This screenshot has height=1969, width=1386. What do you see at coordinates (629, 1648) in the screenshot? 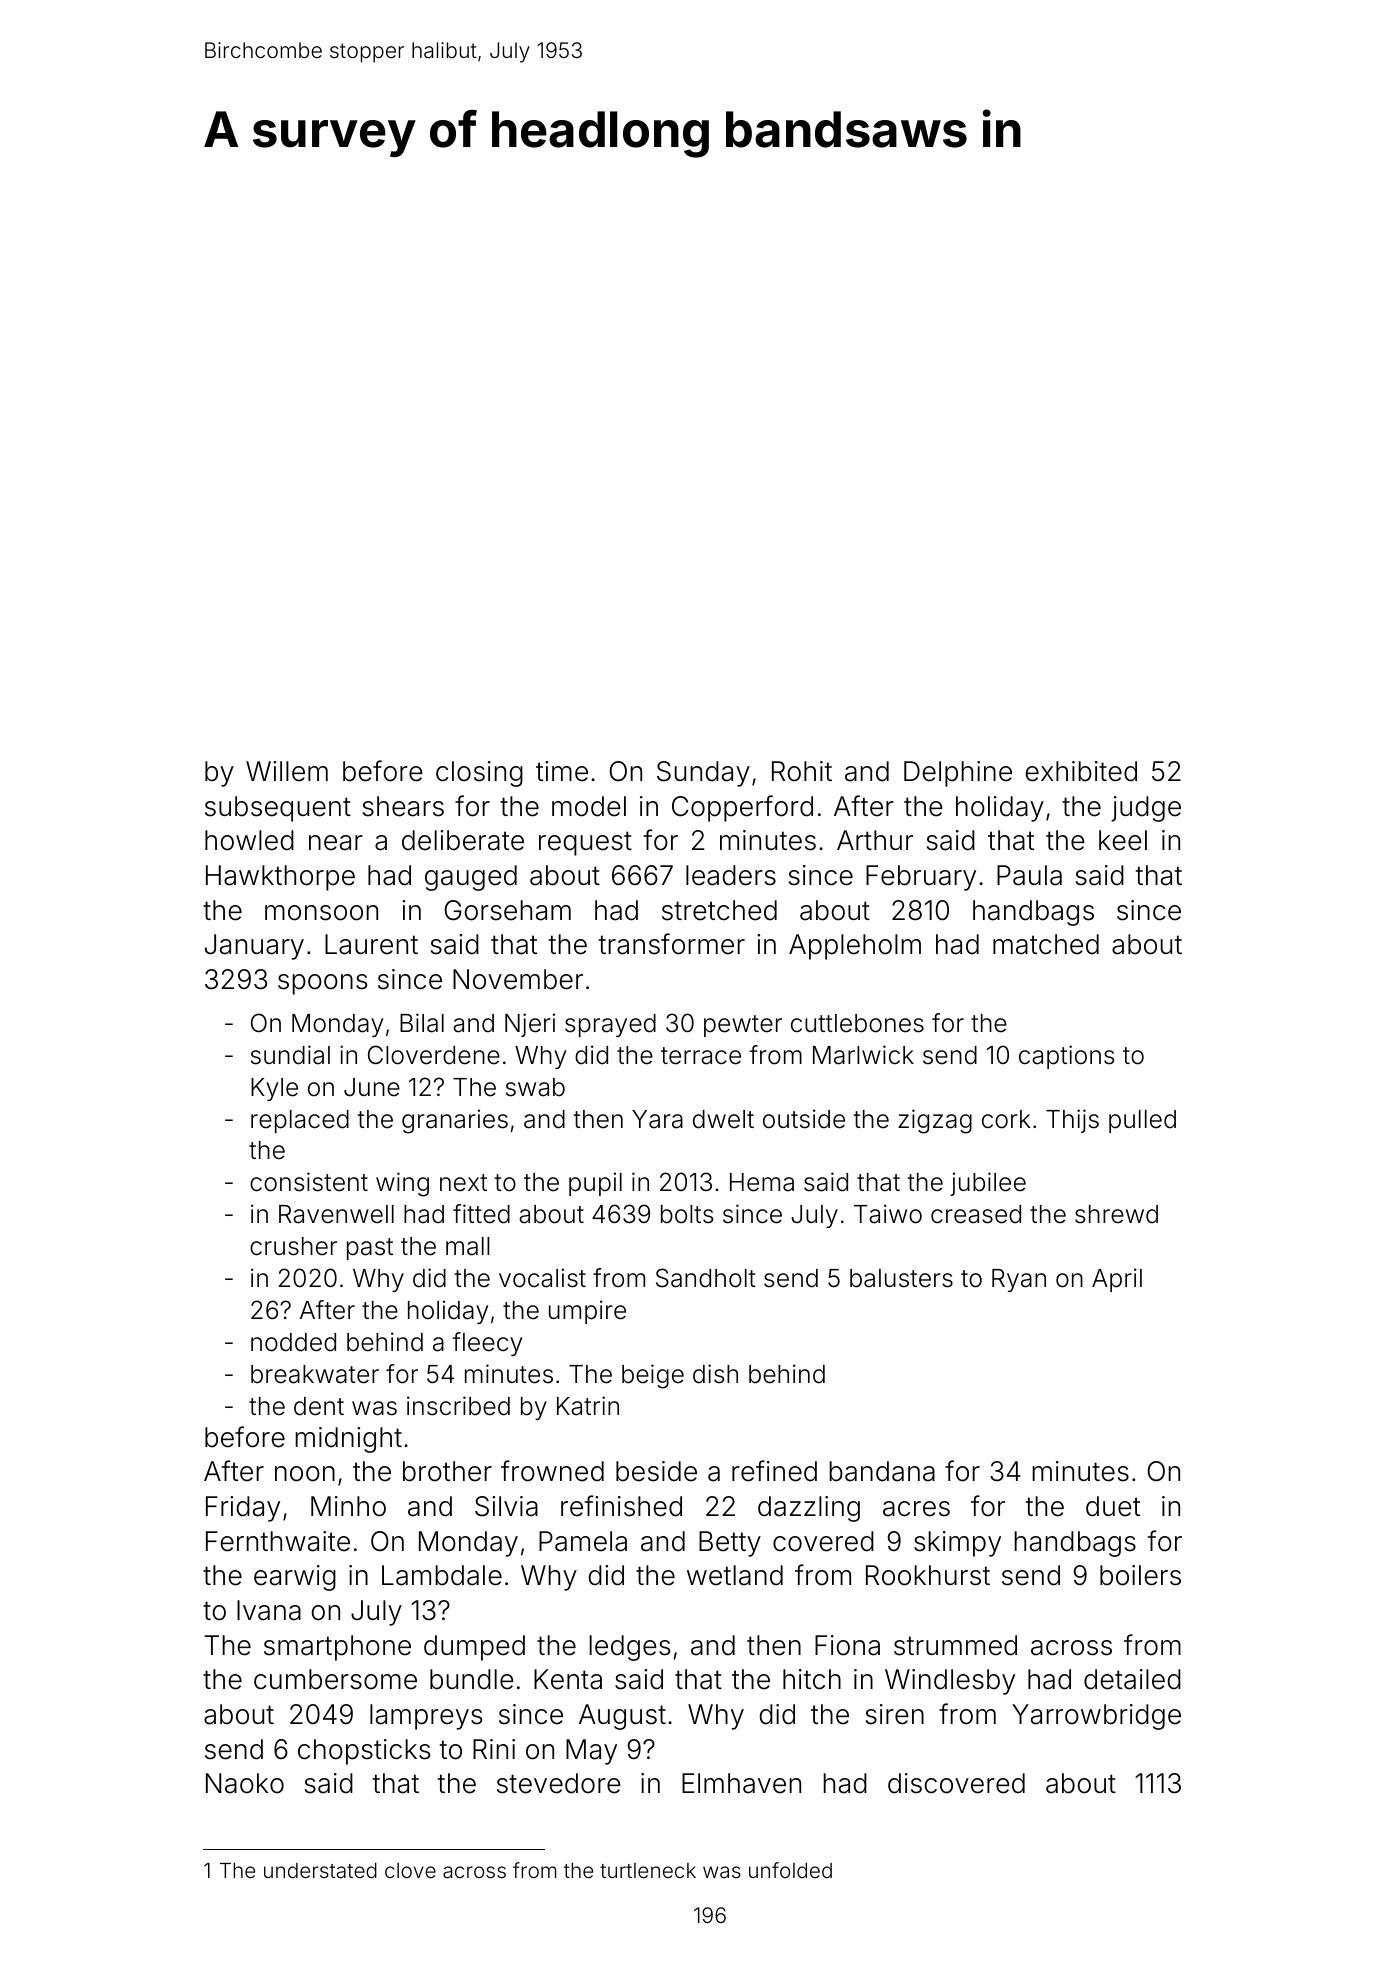
I see `ledges` at bounding box center [629, 1648].
